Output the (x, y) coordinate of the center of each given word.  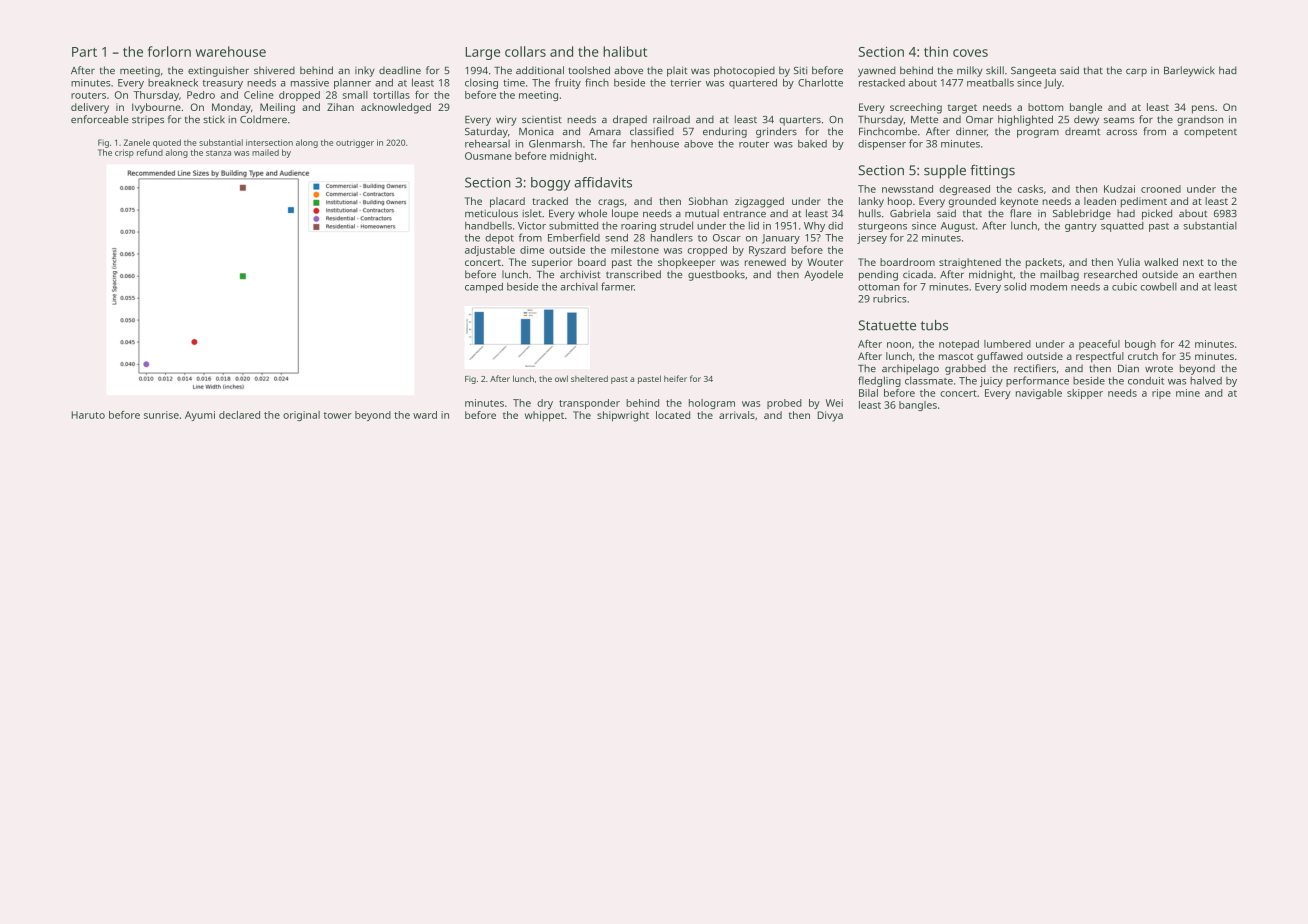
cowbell (1158, 286)
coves (970, 53)
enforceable (100, 119)
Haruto (88, 415)
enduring (725, 132)
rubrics (890, 299)
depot (499, 239)
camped (484, 288)
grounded (972, 202)
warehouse (231, 51)
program (1038, 133)
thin (936, 51)
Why (814, 227)
